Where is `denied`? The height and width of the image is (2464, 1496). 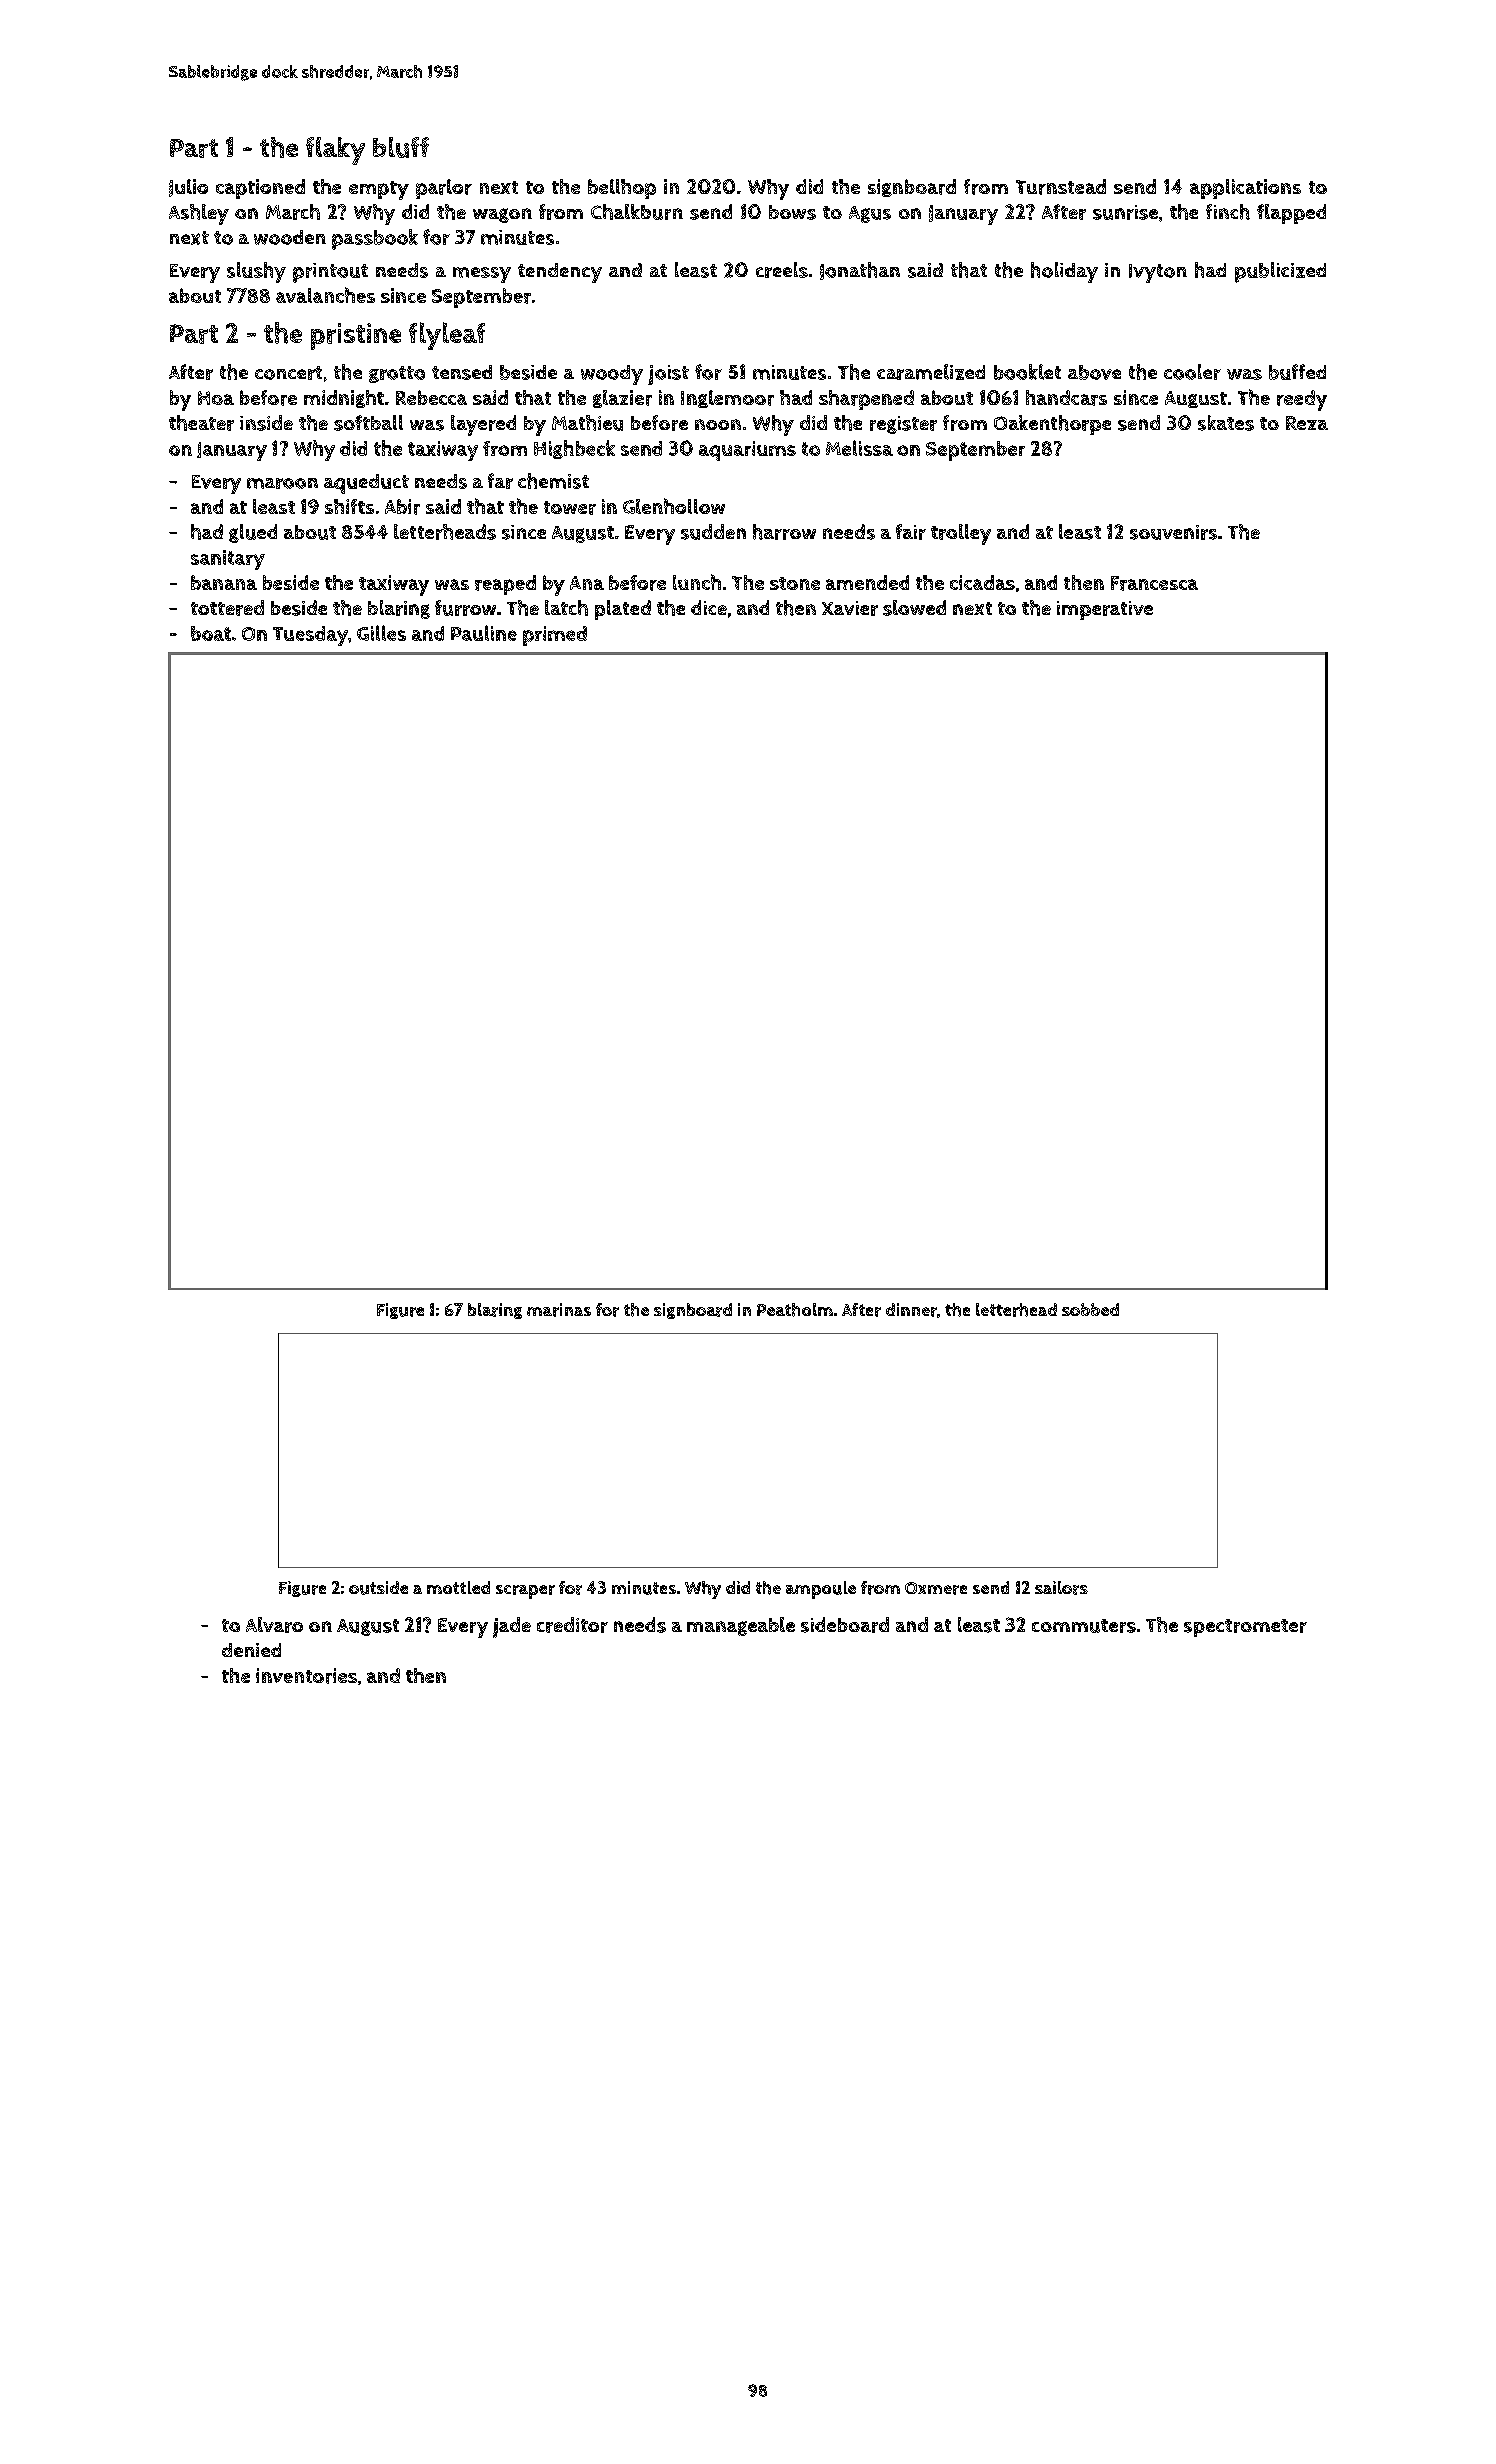 denied is located at coordinates (251, 1650).
